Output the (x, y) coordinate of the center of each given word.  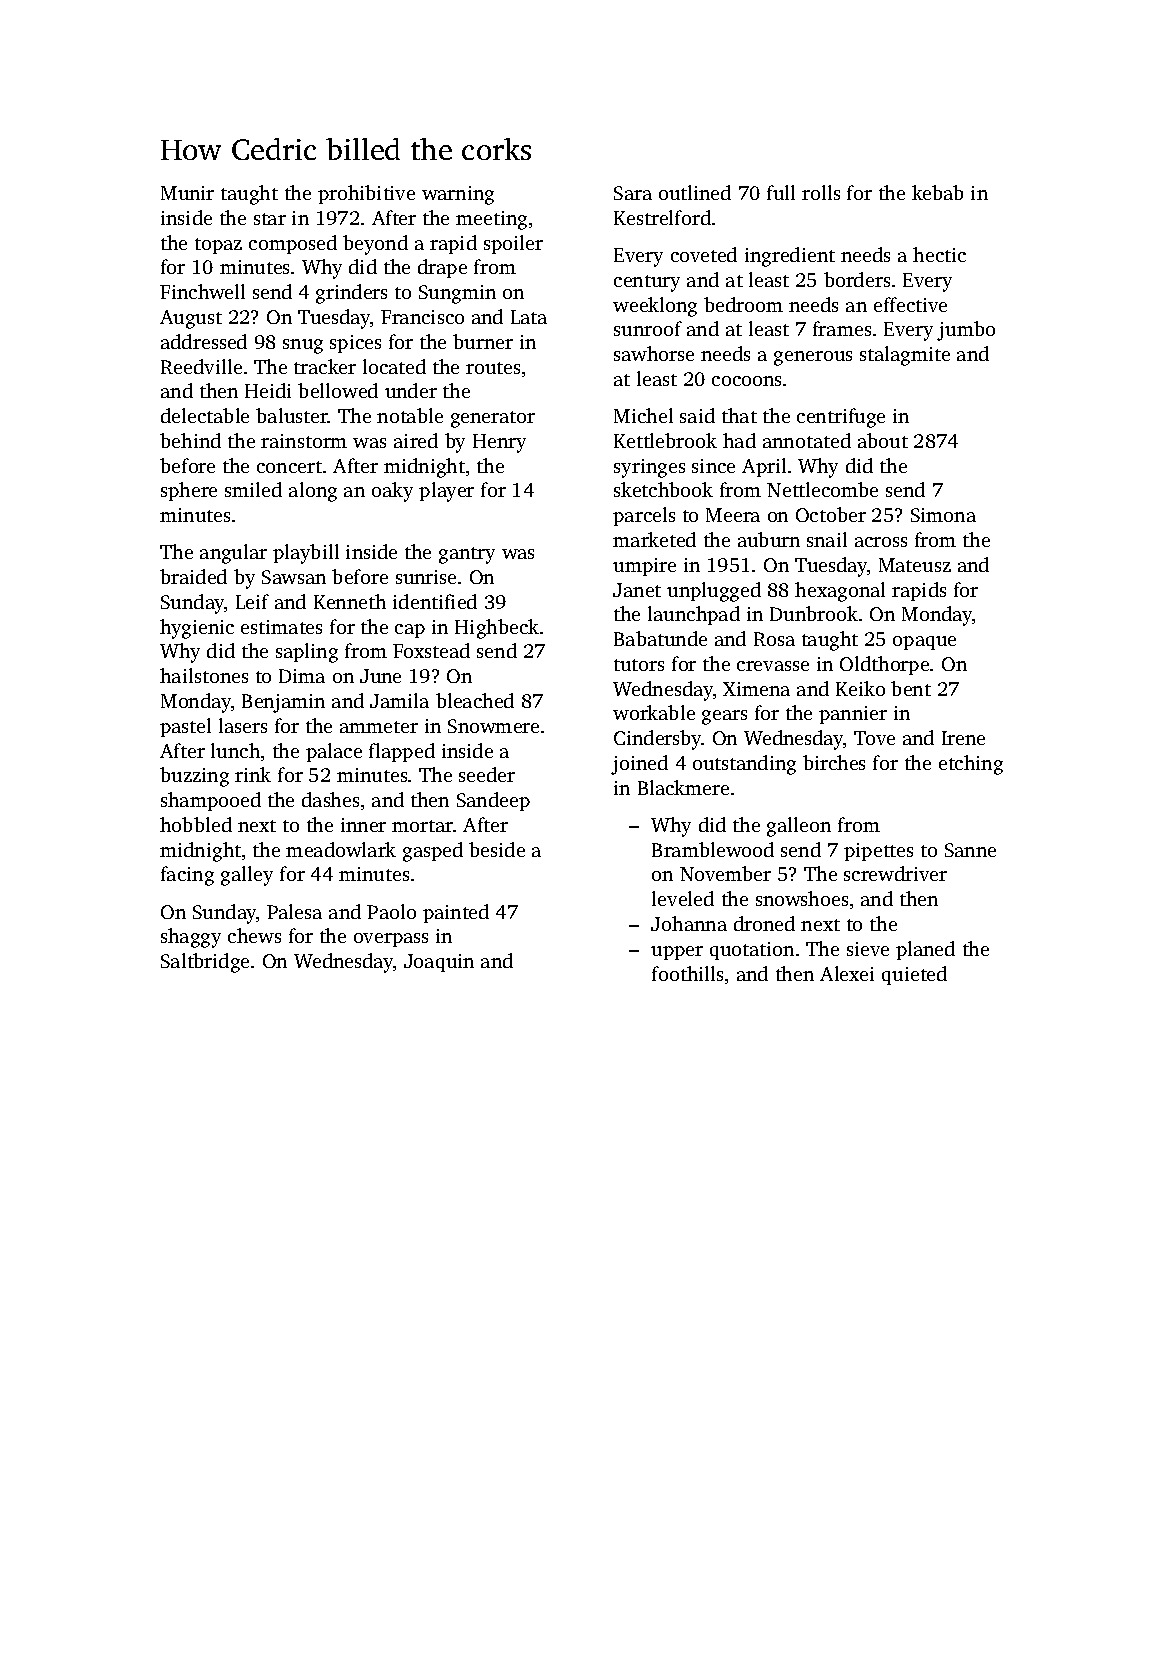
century (647, 283)
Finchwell (202, 291)
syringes (649, 468)
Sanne (970, 850)
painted (456, 913)
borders (857, 279)
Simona (943, 515)
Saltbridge (205, 963)
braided (193, 576)
